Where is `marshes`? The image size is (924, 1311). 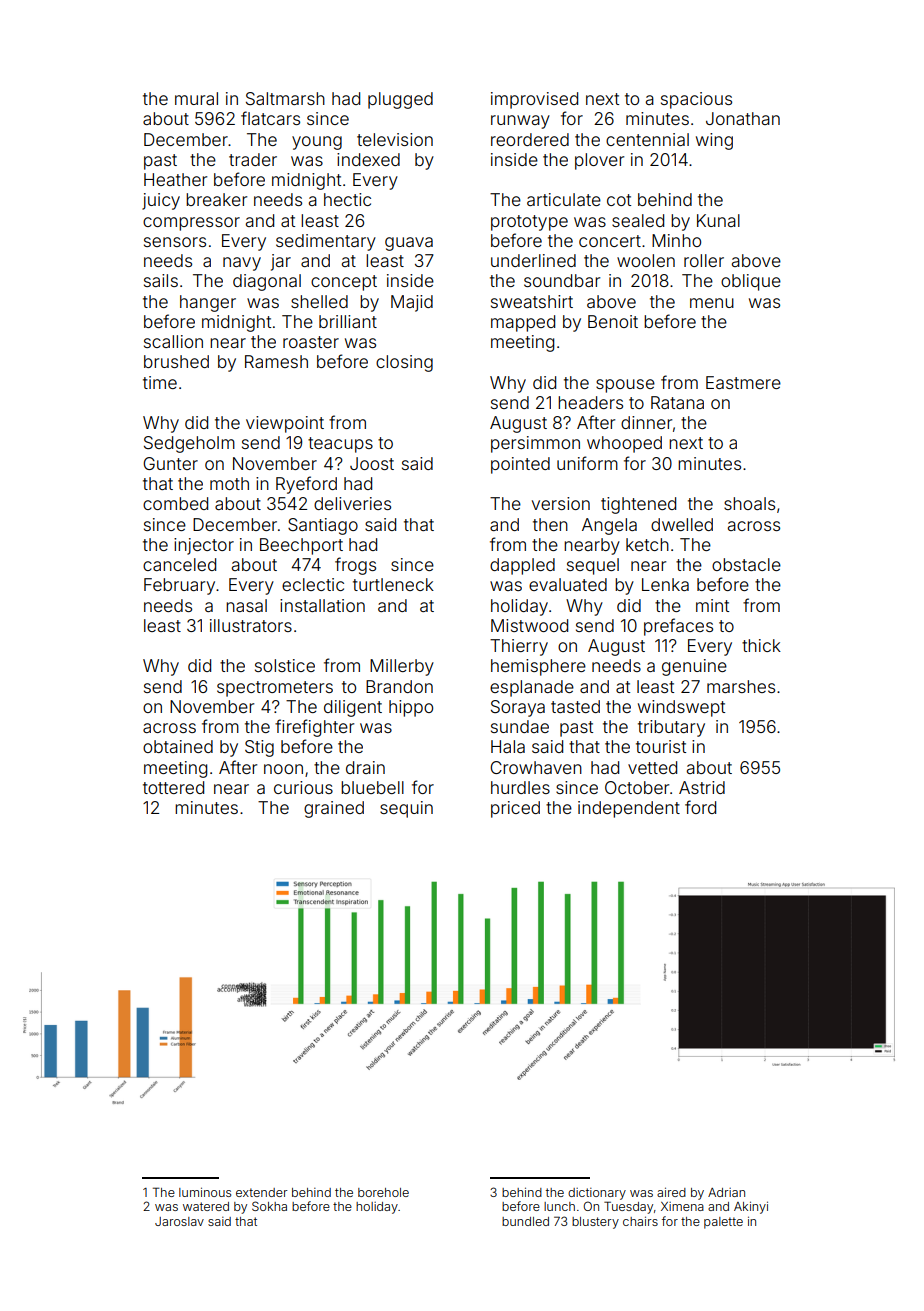
marshes is located at coordinates (741, 686).
